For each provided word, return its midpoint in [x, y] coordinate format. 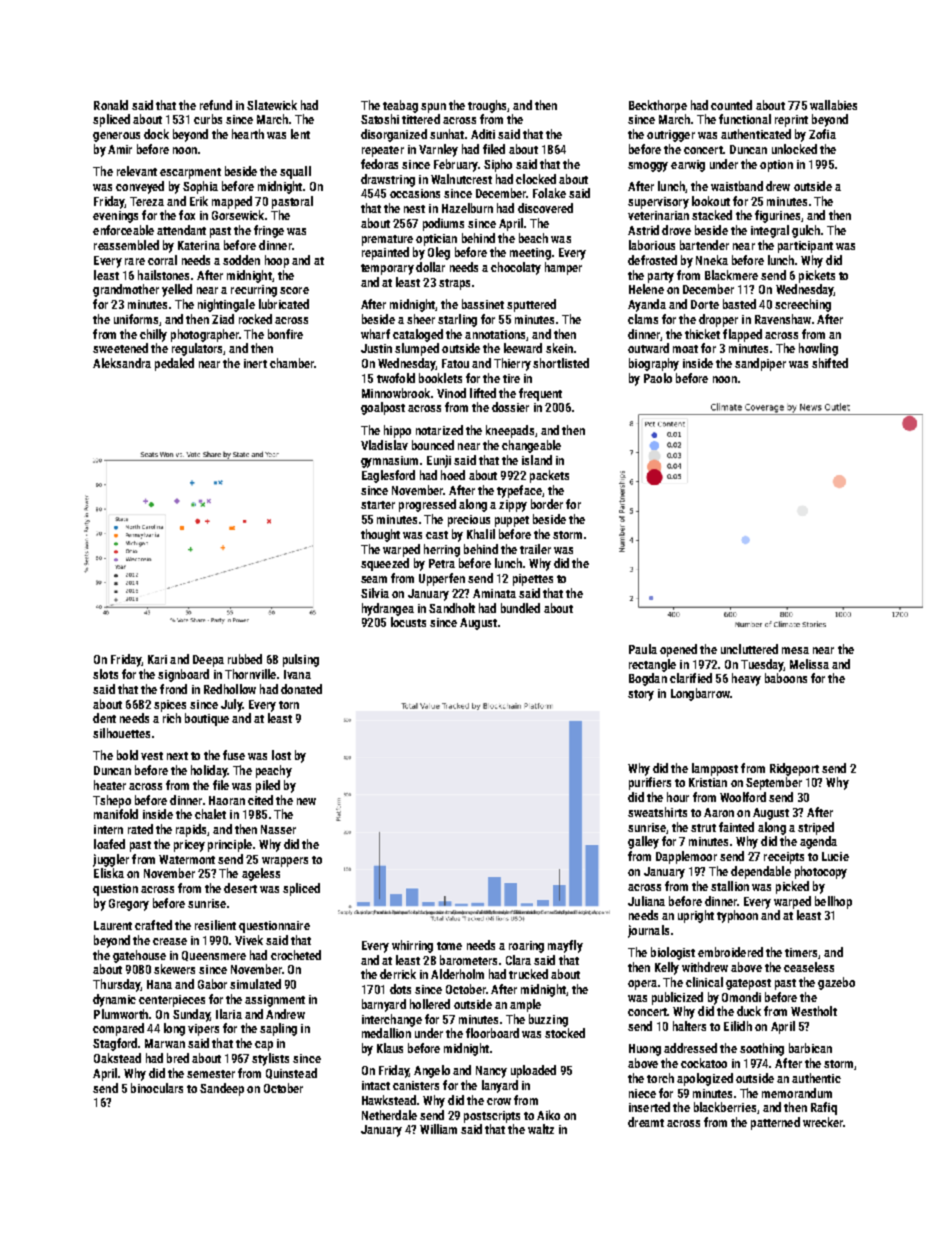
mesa [795, 650]
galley [643, 842]
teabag [400, 106]
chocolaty [516, 268]
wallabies [833, 105]
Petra [442, 563]
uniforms [136, 319]
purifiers [650, 783]
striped [816, 828]
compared [118, 1029]
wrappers [285, 862]
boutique [207, 719]
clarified [691, 678]
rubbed [245, 659]
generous [116, 137]
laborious [652, 245]
